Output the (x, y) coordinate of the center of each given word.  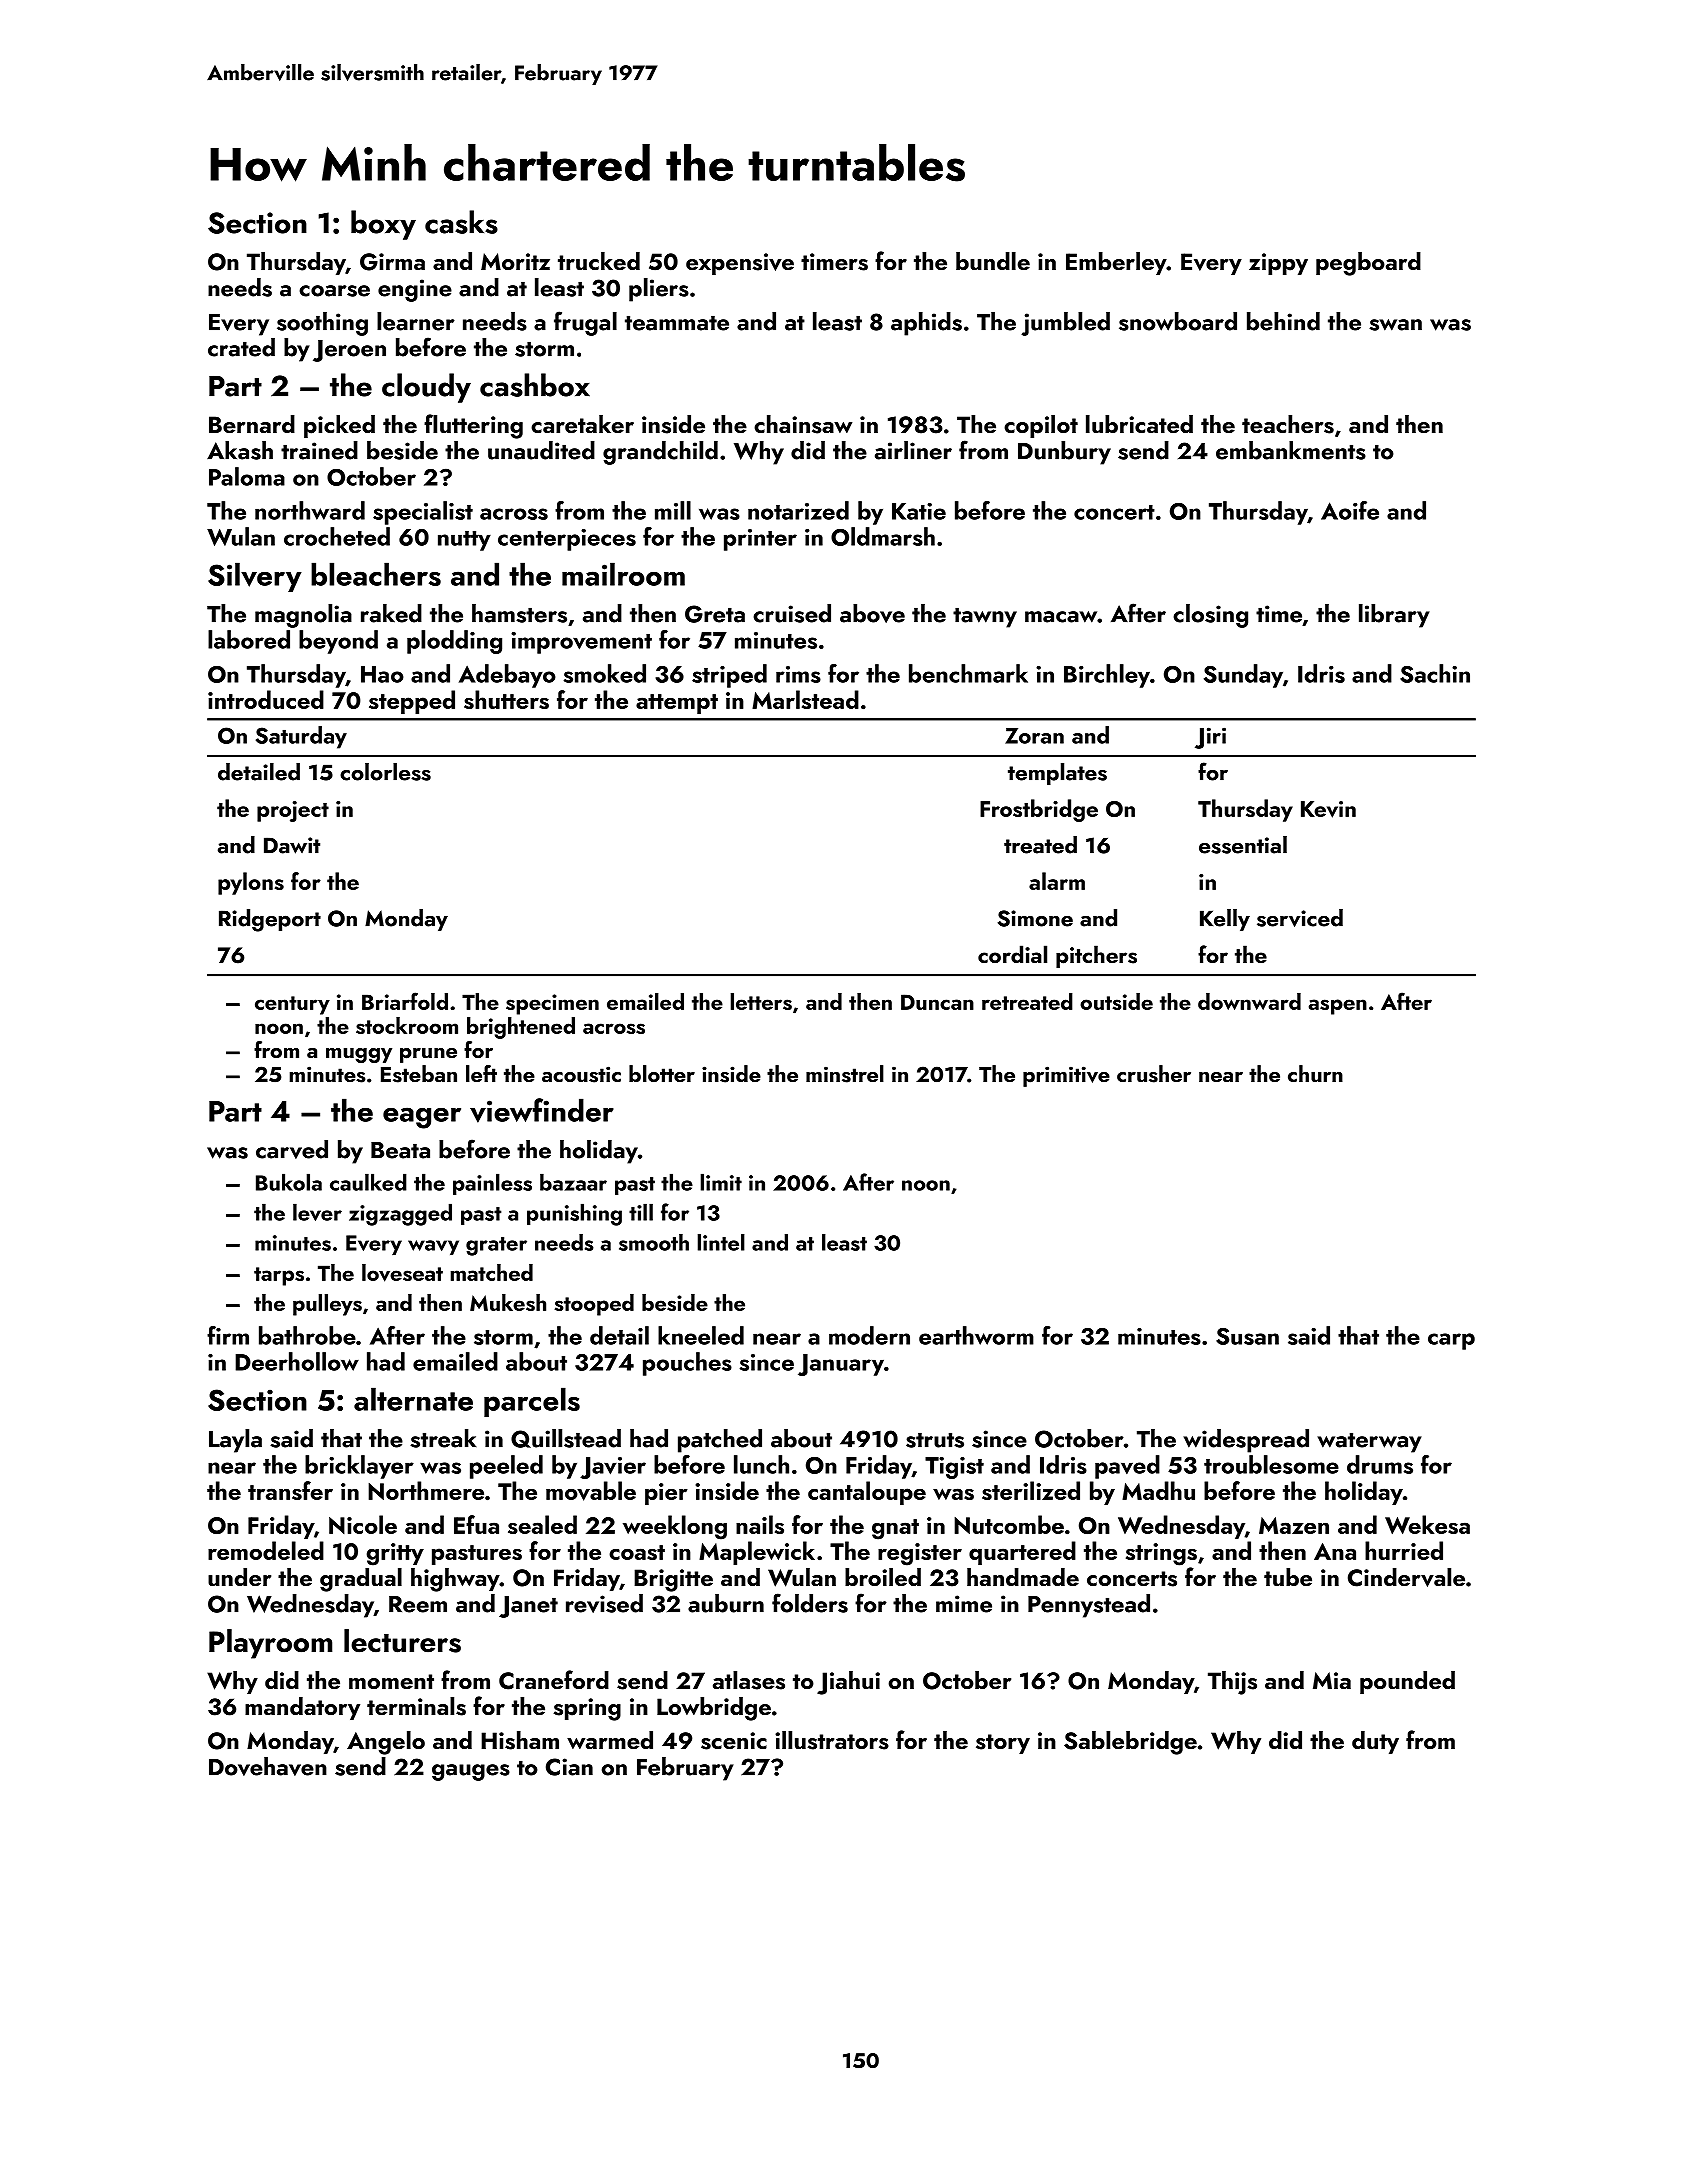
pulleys (327, 1305)
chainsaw (803, 424)
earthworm (976, 1335)
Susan (1247, 1336)
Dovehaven (268, 1766)
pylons (251, 883)
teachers (1288, 424)
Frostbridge (1039, 810)
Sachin (1435, 673)
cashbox (535, 385)
